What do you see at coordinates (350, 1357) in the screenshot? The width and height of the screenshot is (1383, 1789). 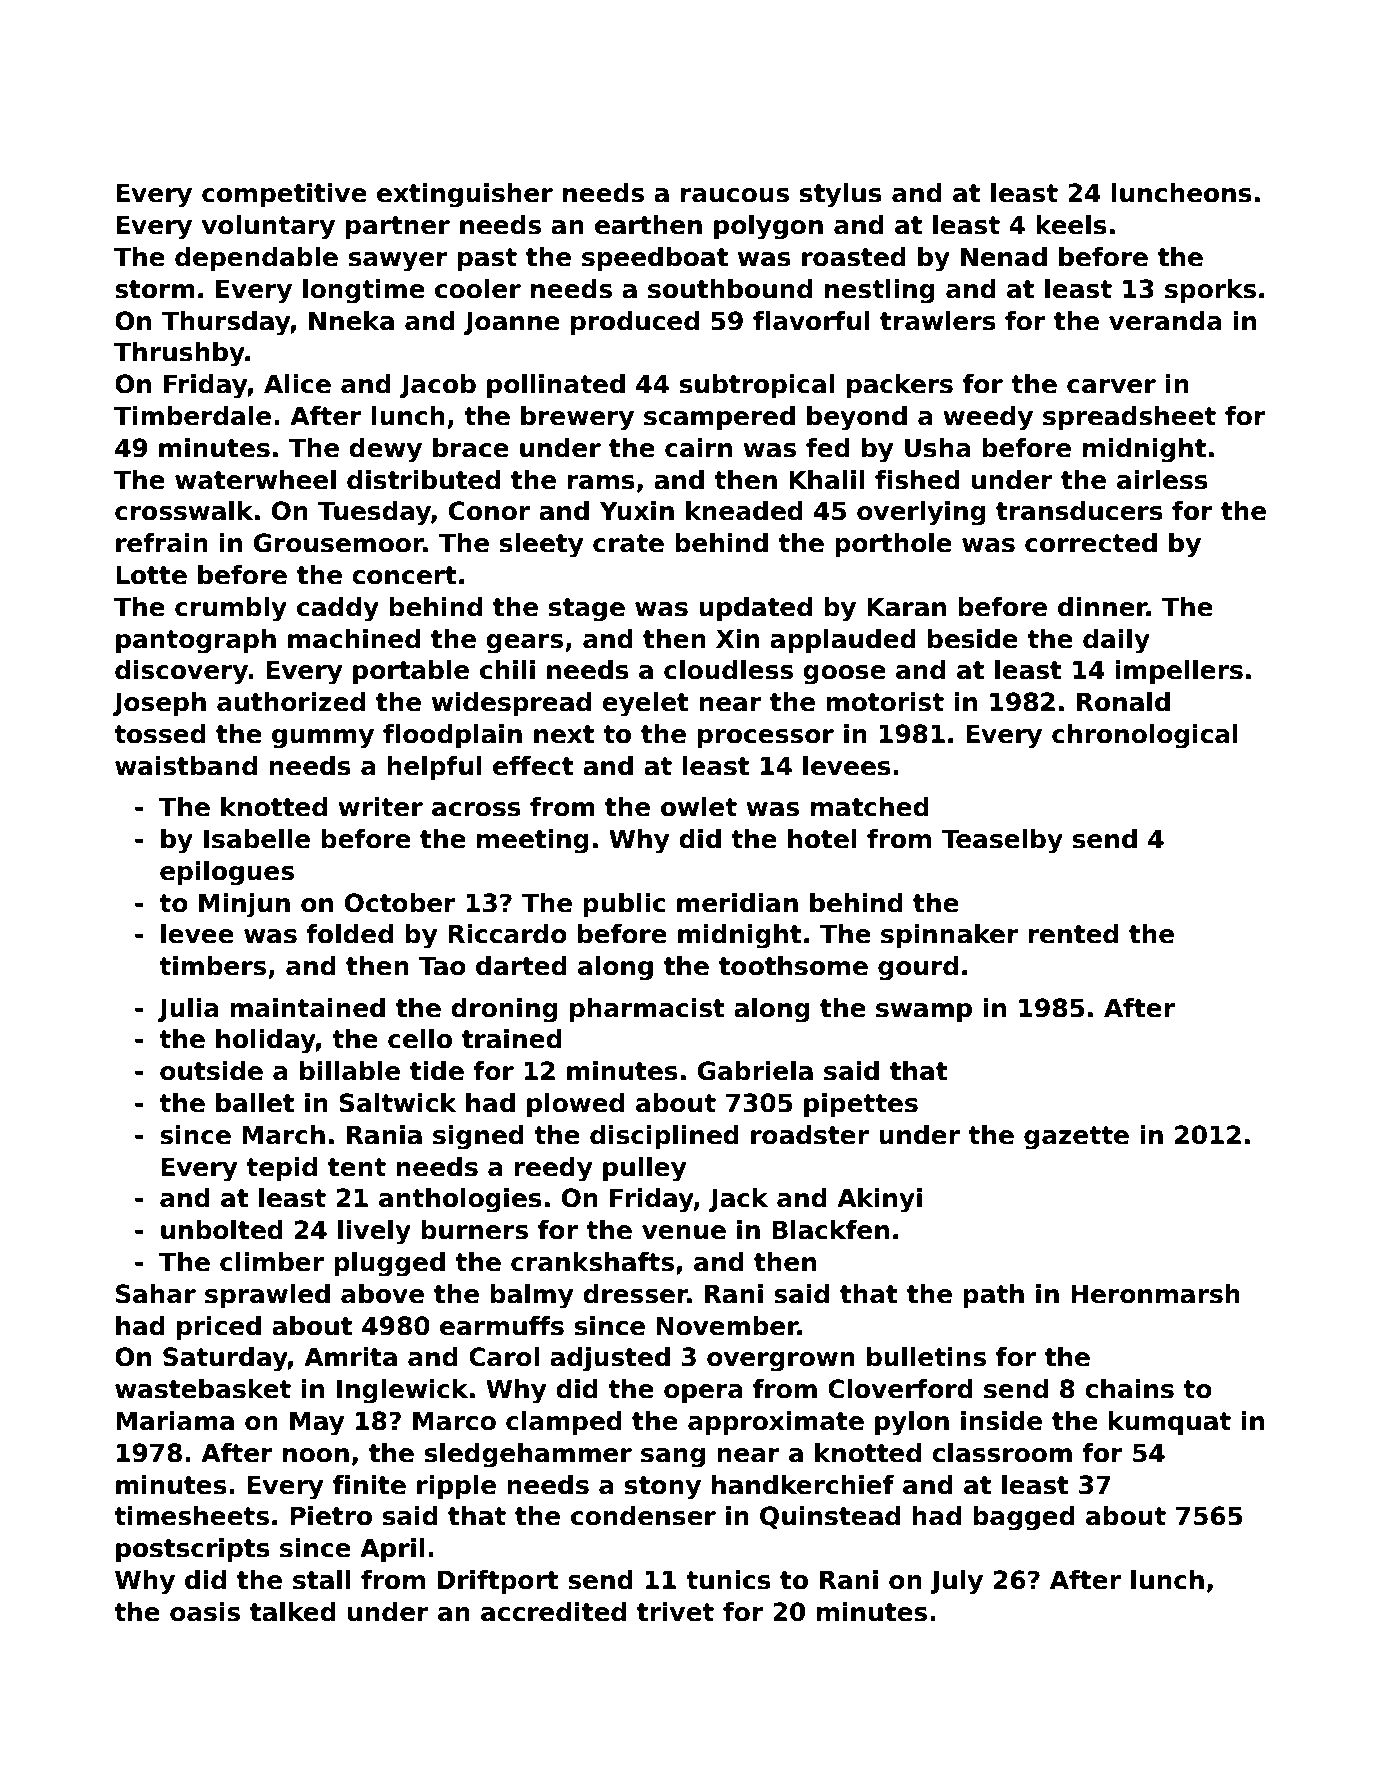 I see `Amrita` at bounding box center [350, 1357].
